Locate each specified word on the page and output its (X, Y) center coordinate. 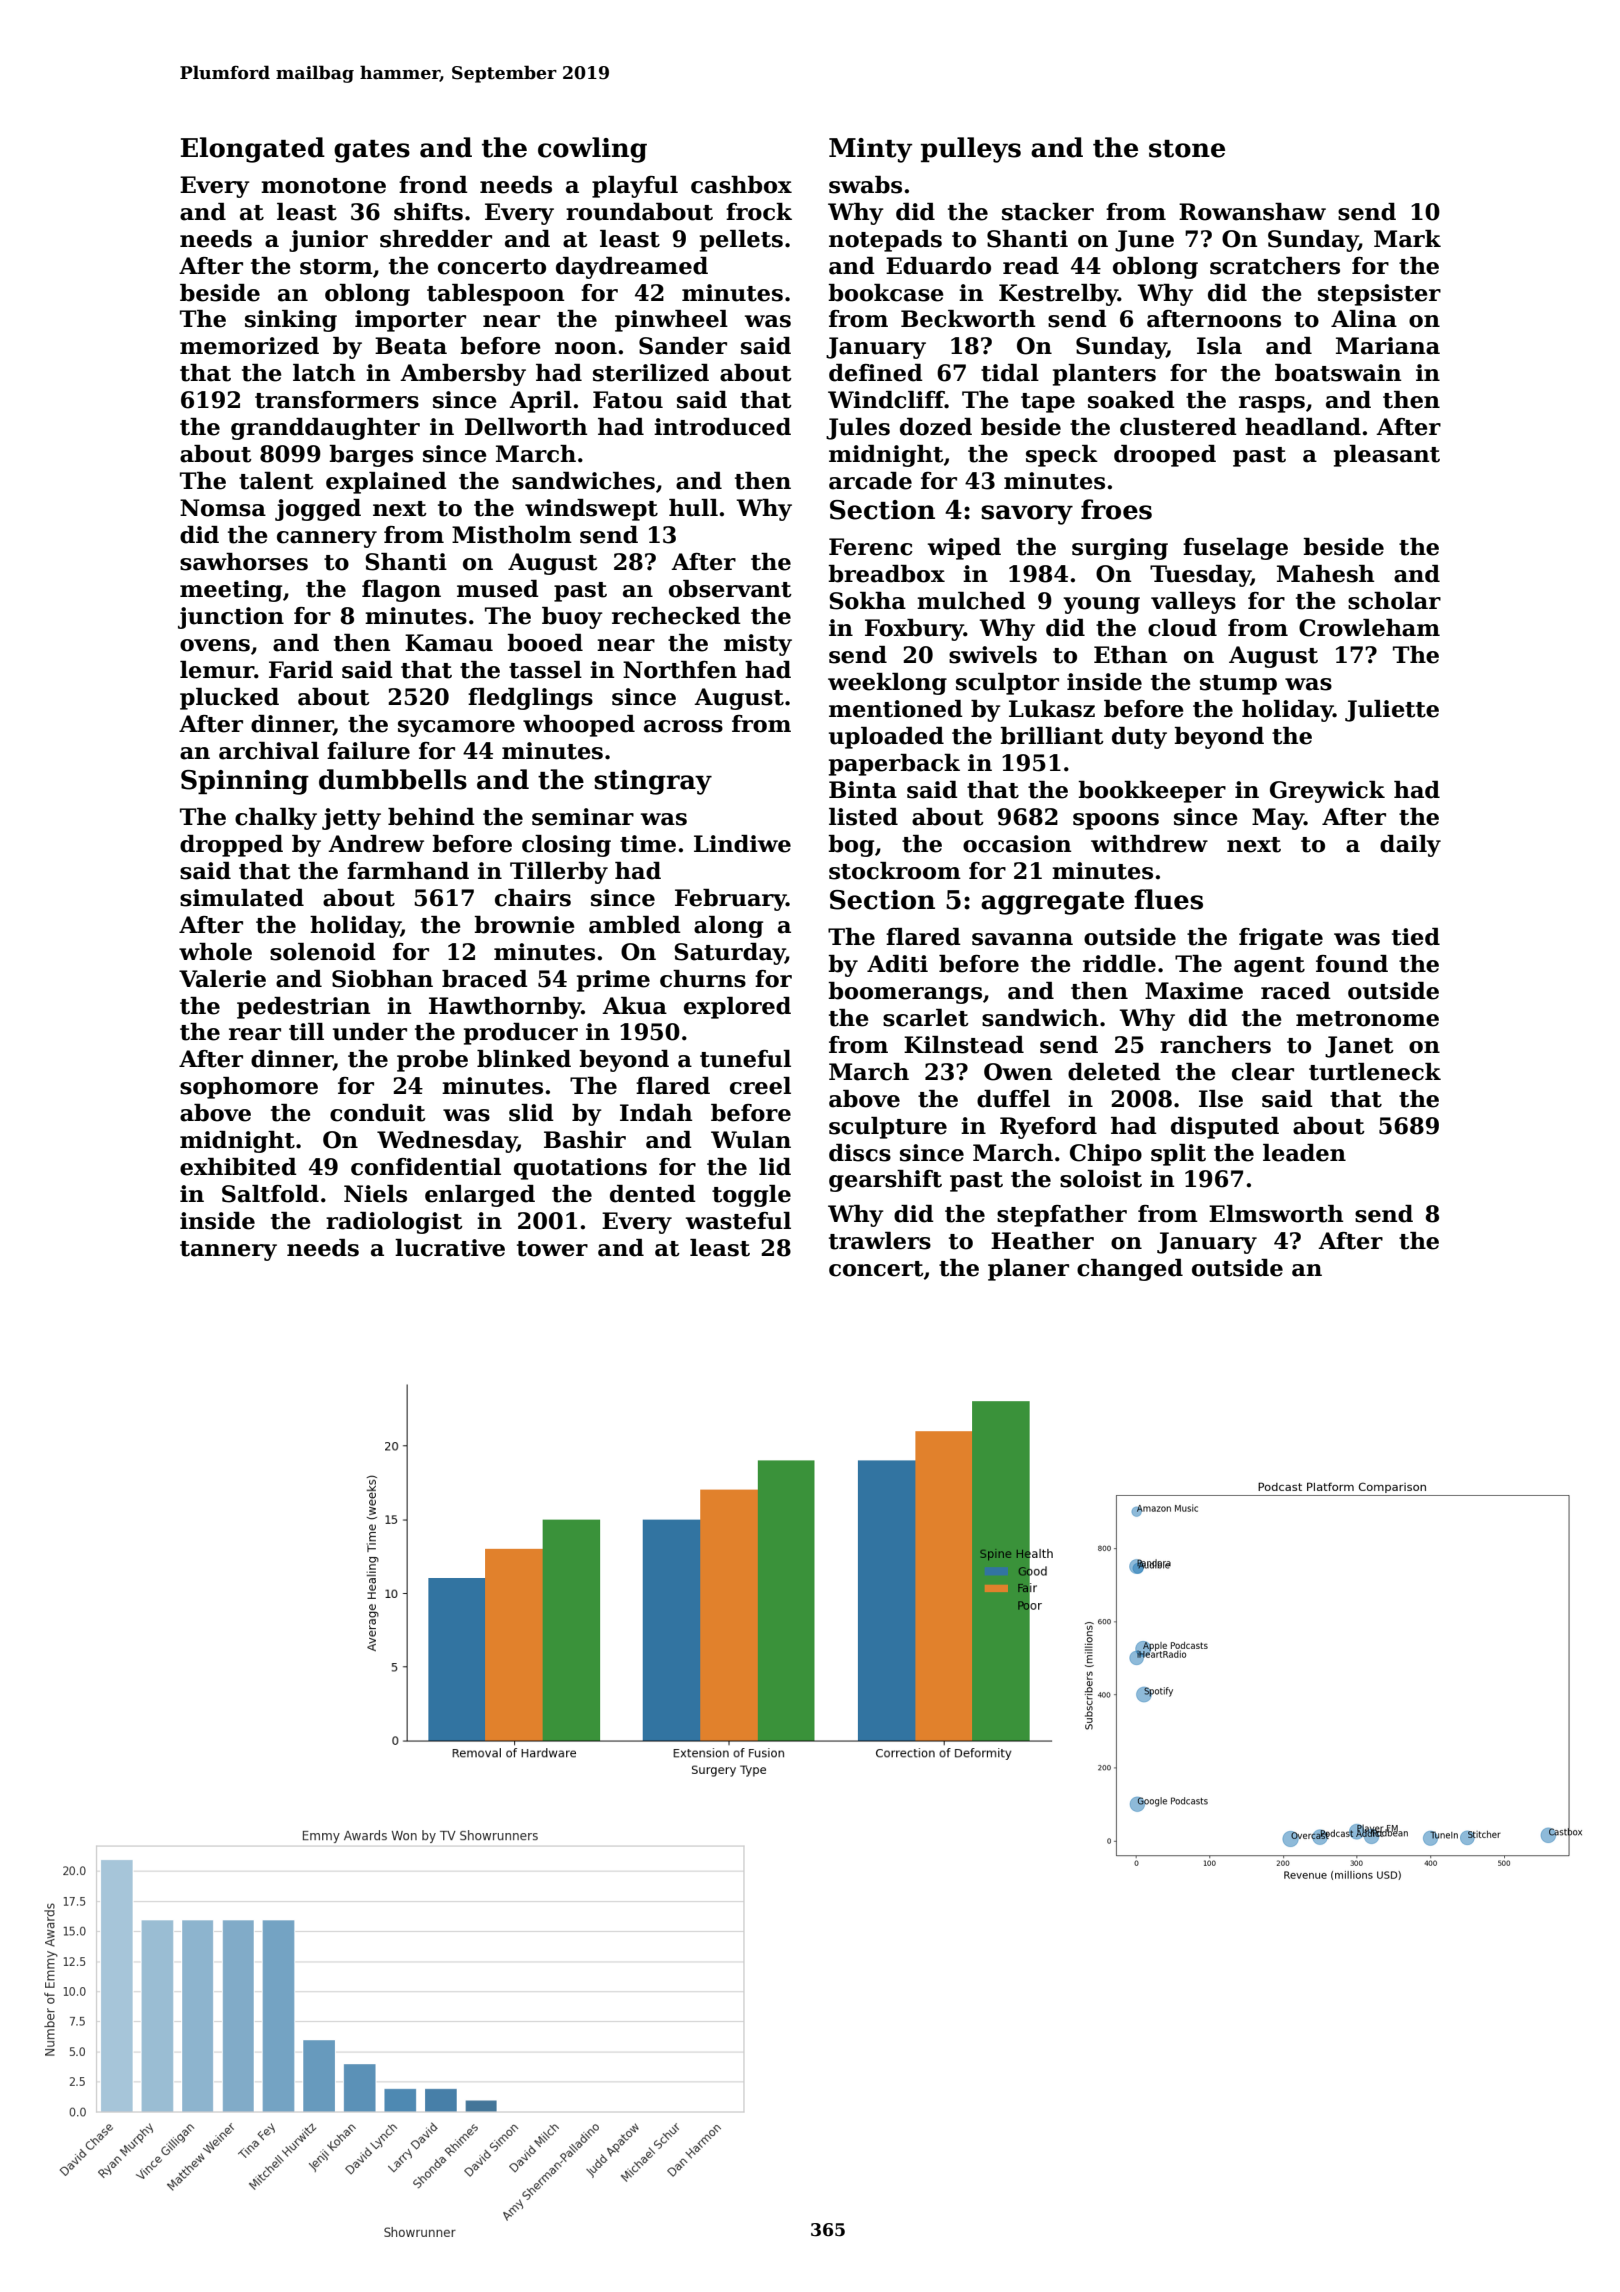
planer (1028, 1270)
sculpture (888, 1128)
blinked (524, 1059)
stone (1187, 149)
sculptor (1007, 684)
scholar (1394, 601)
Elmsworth (1276, 1214)
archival (269, 751)
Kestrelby (1058, 295)
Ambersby (463, 375)
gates (372, 151)
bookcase (886, 293)
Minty (870, 150)
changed (1130, 1270)
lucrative (450, 1248)
